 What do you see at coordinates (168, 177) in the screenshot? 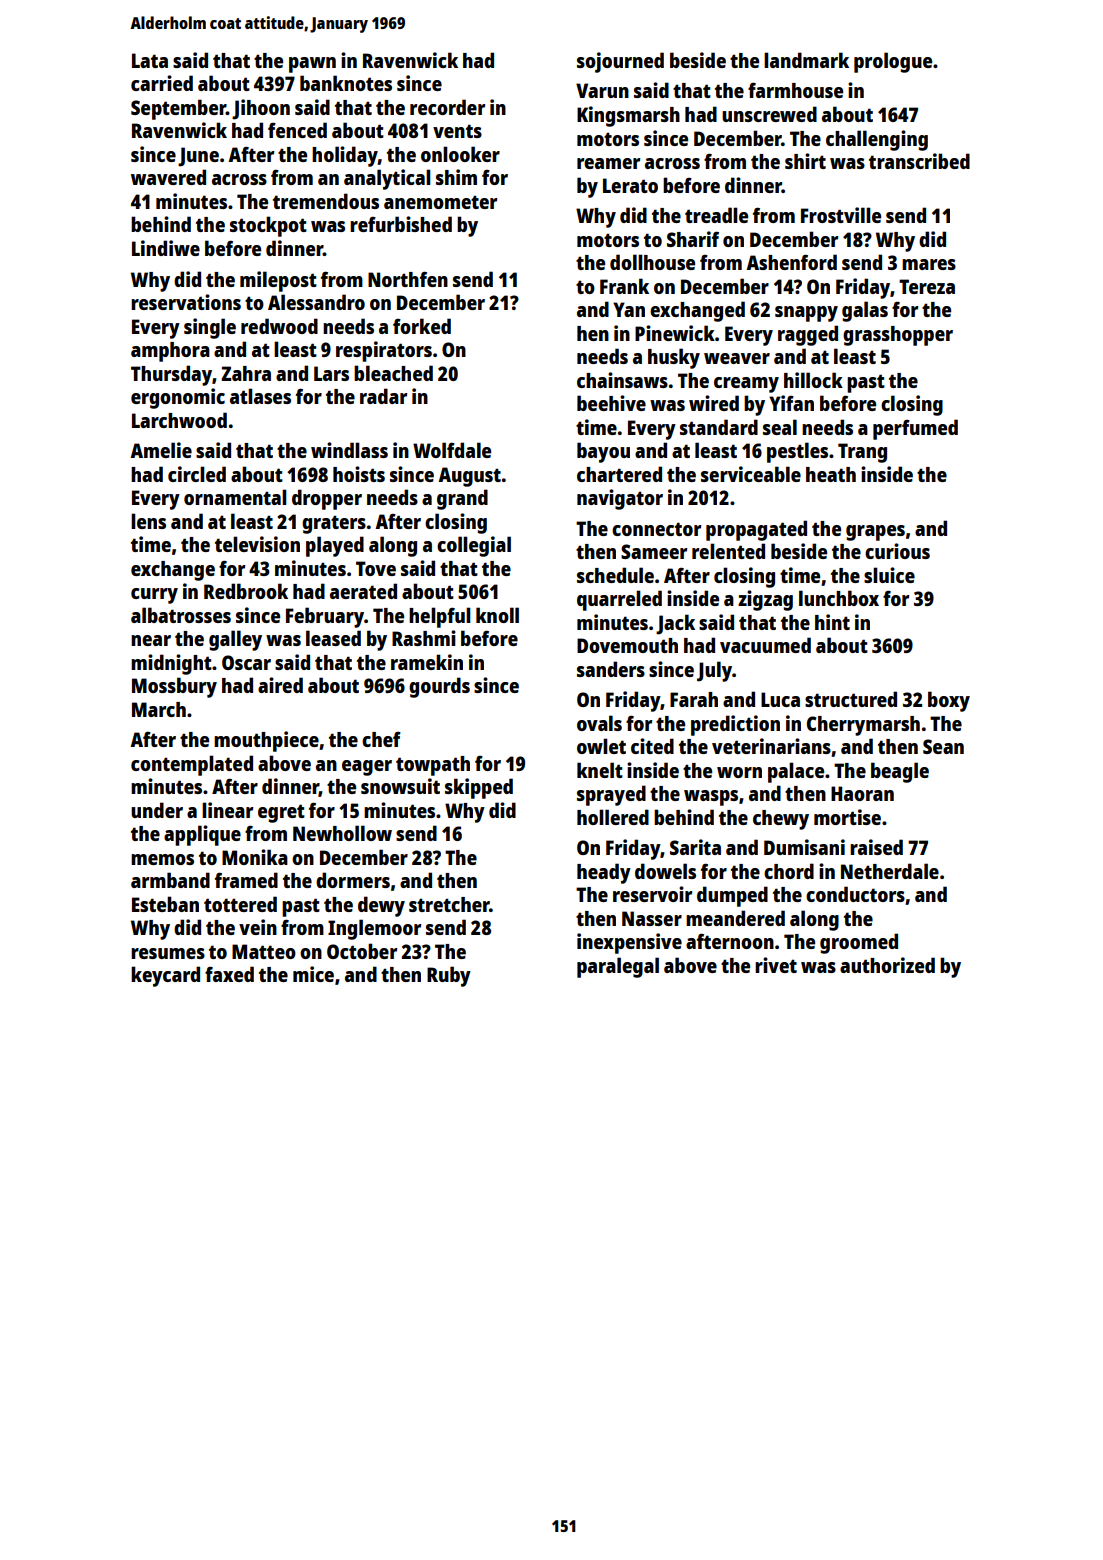
I see `wavered` at bounding box center [168, 177].
